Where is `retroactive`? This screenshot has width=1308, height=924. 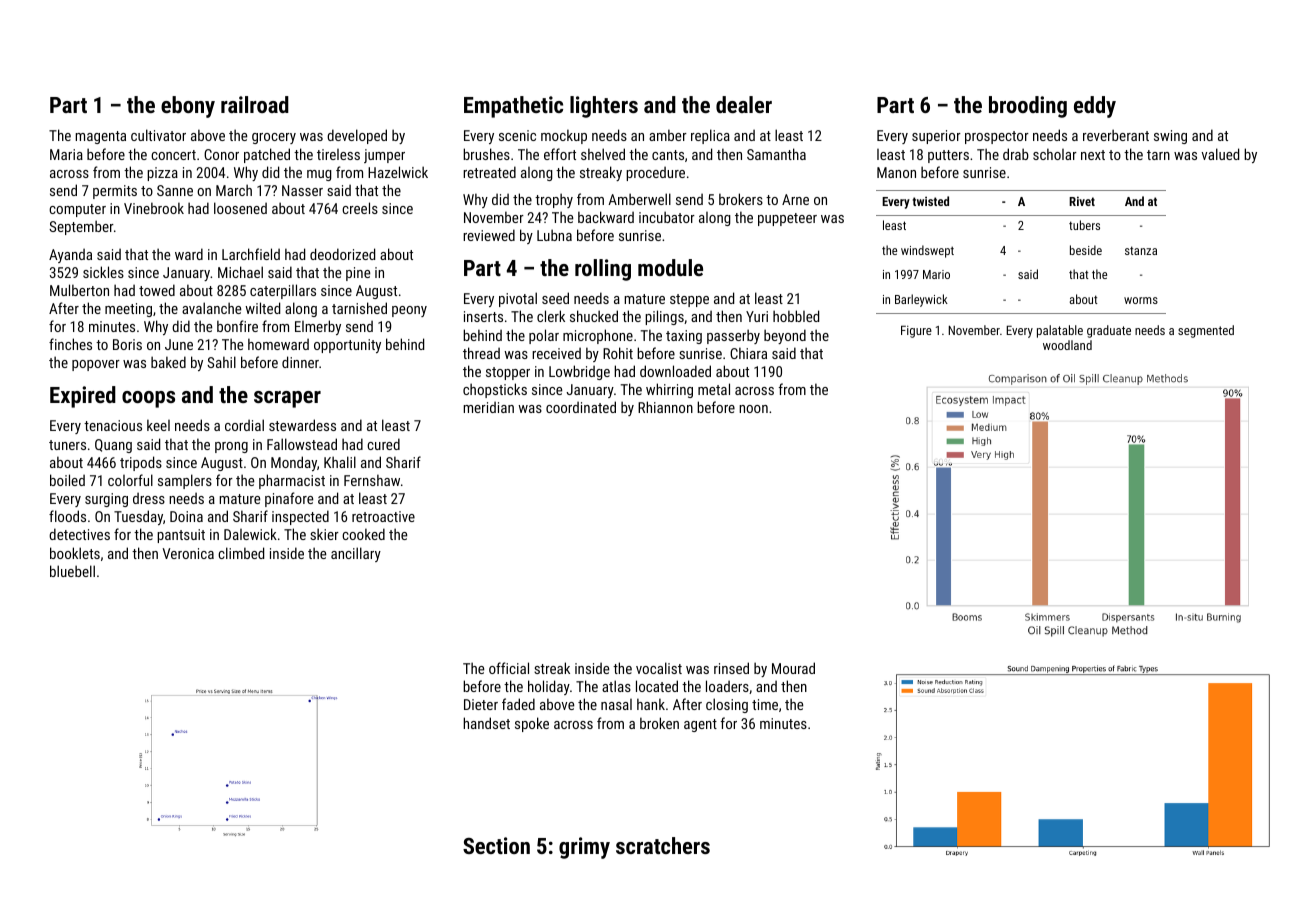
retroactive is located at coordinates (383, 516).
